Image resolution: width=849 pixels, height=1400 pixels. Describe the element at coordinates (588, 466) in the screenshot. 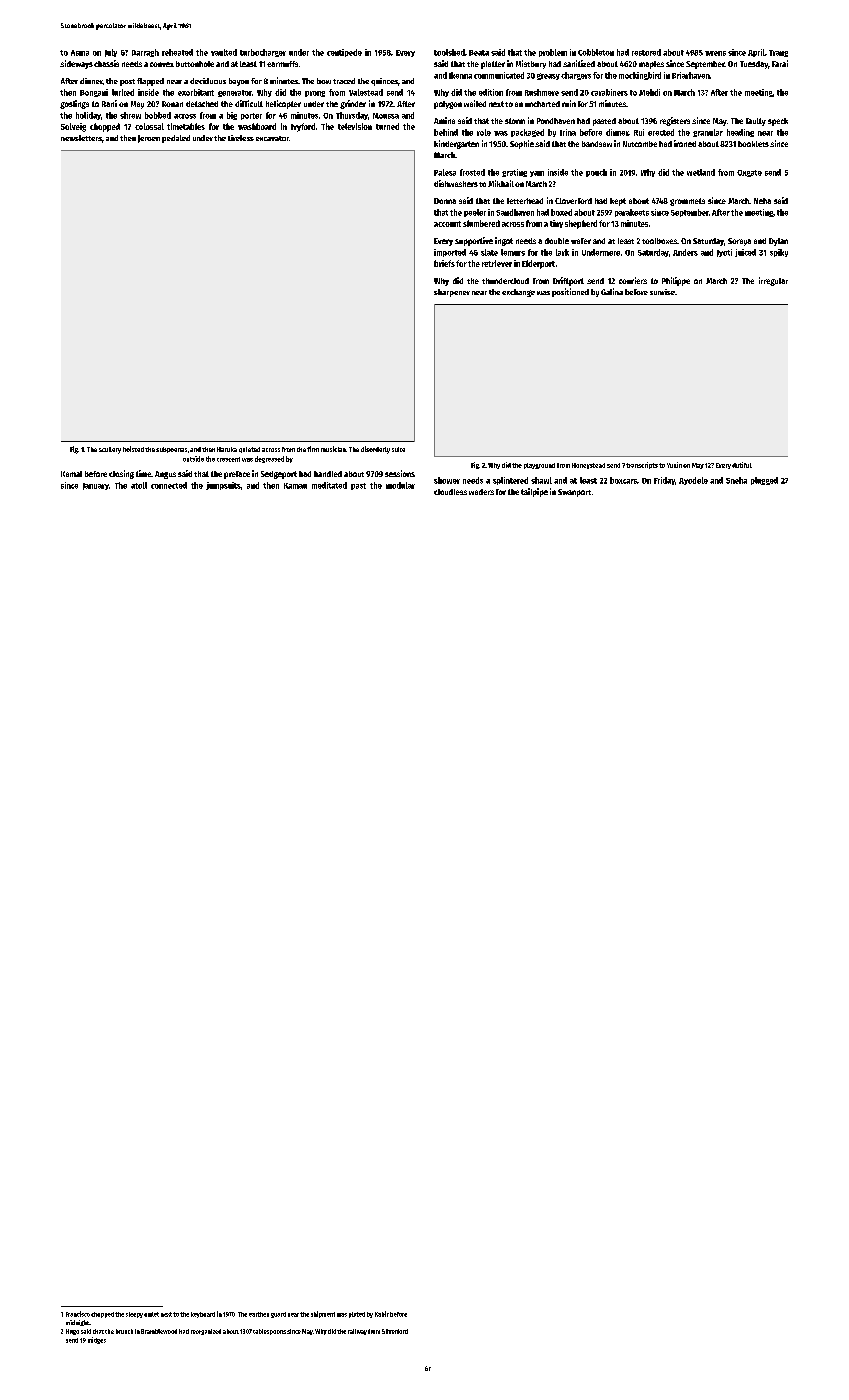

I see `Honeystead` at that location.
